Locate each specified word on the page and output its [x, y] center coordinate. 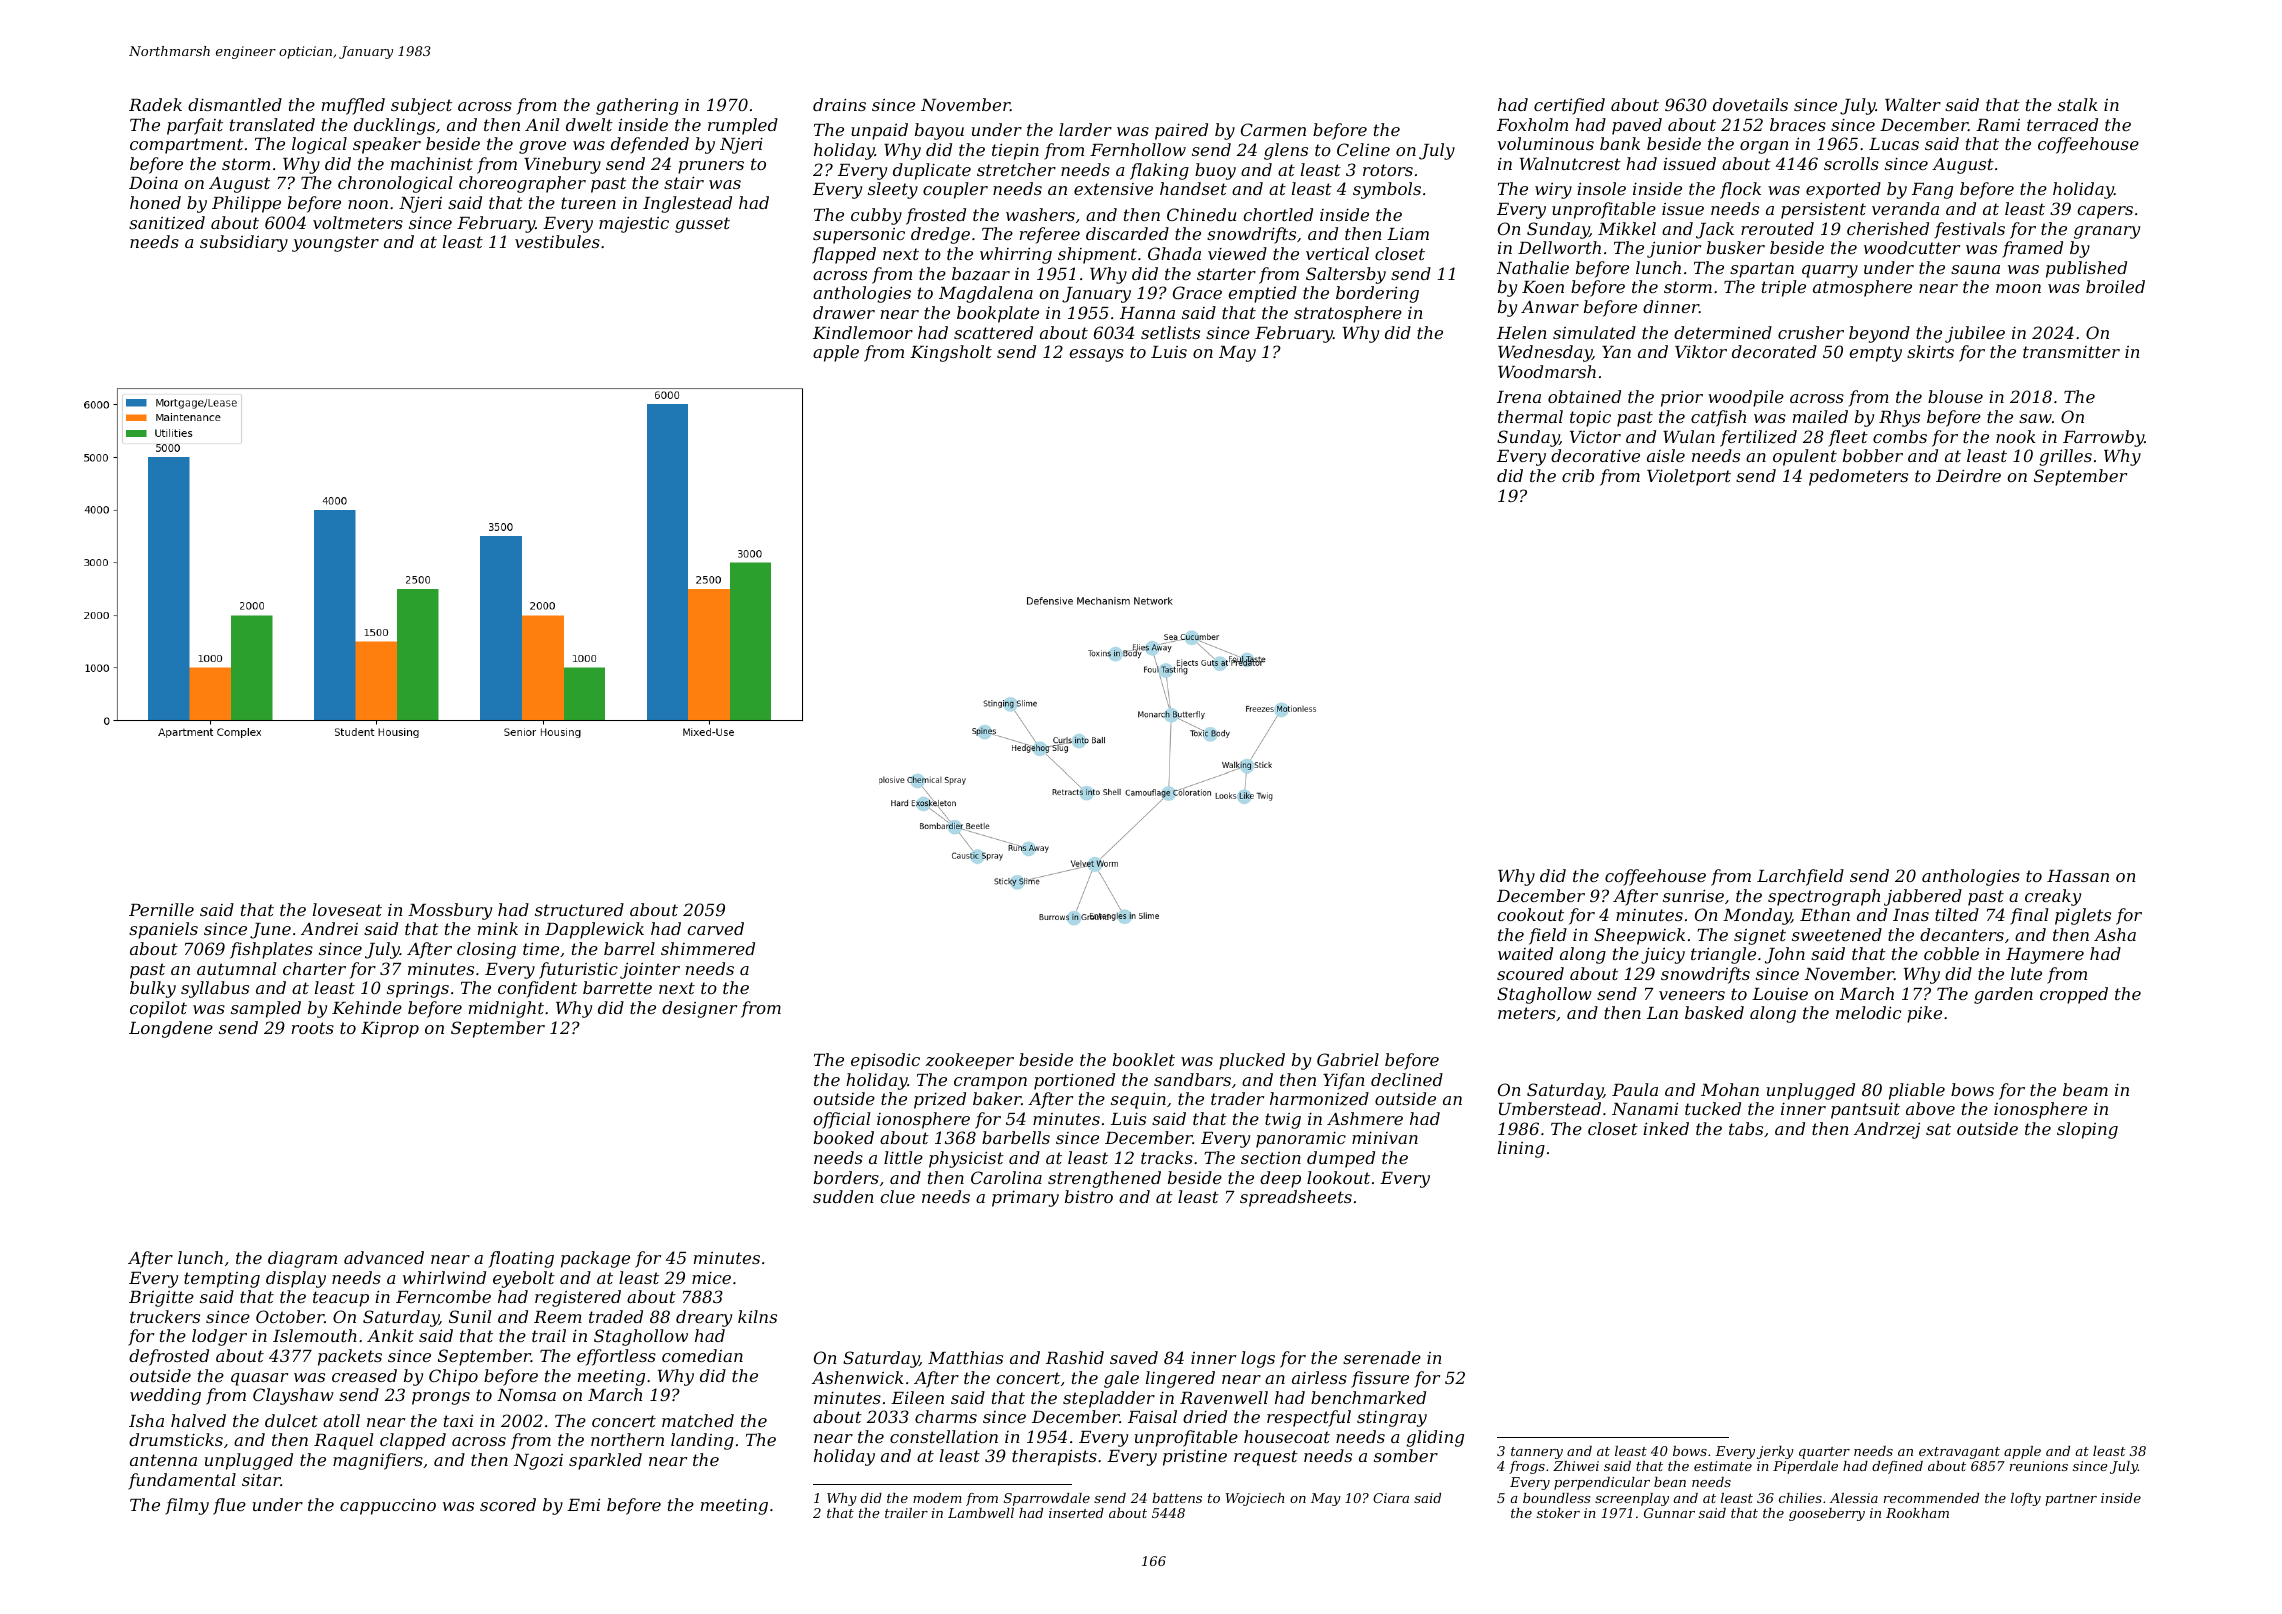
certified [1569, 106]
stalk [2078, 104]
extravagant [1959, 1453]
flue [229, 1506]
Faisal [1152, 1416]
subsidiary [244, 243]
